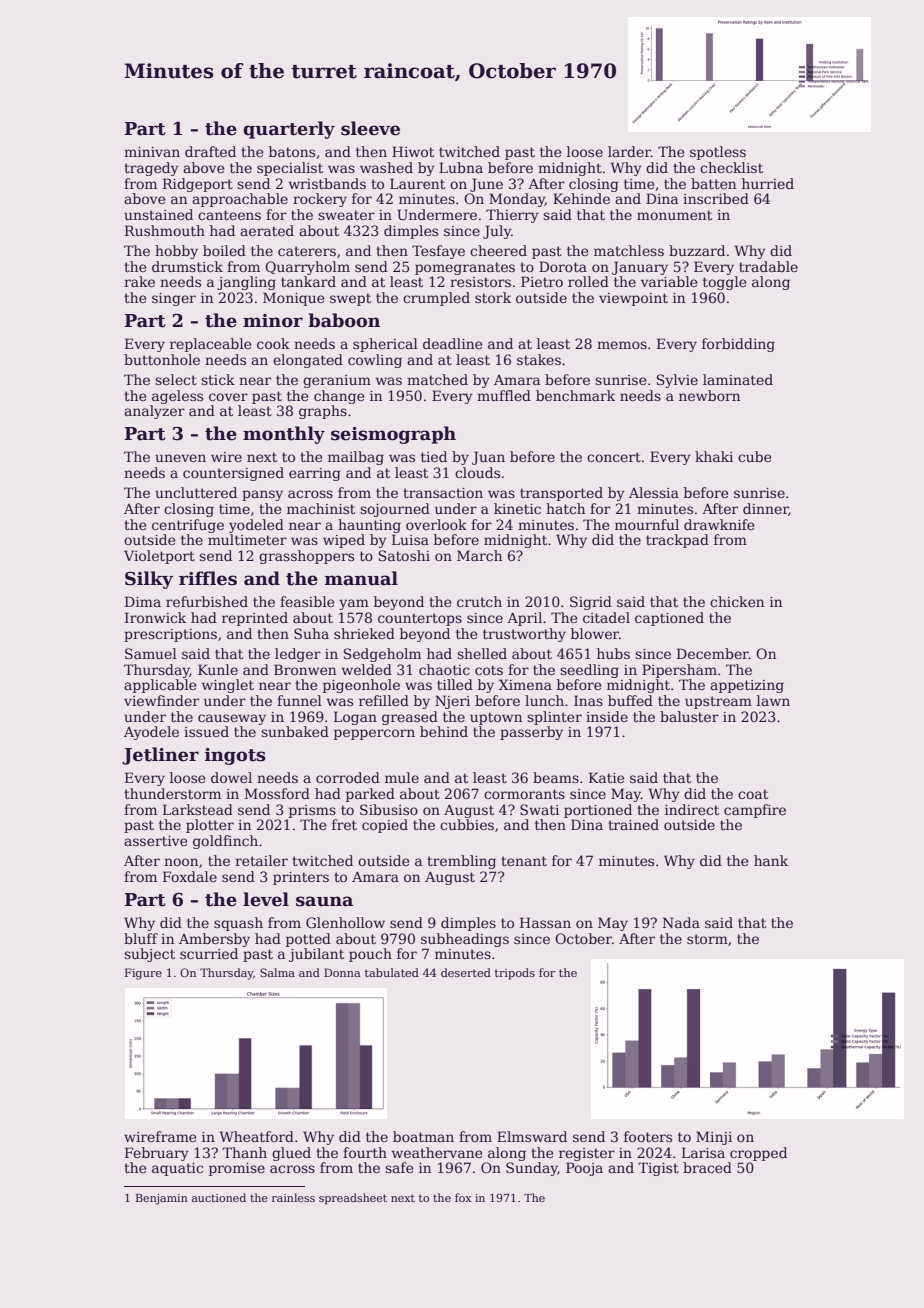  What do you see at coordinates (466, 972) in the screenshot?
I see `deserted` at bounding box center [466, 972].
